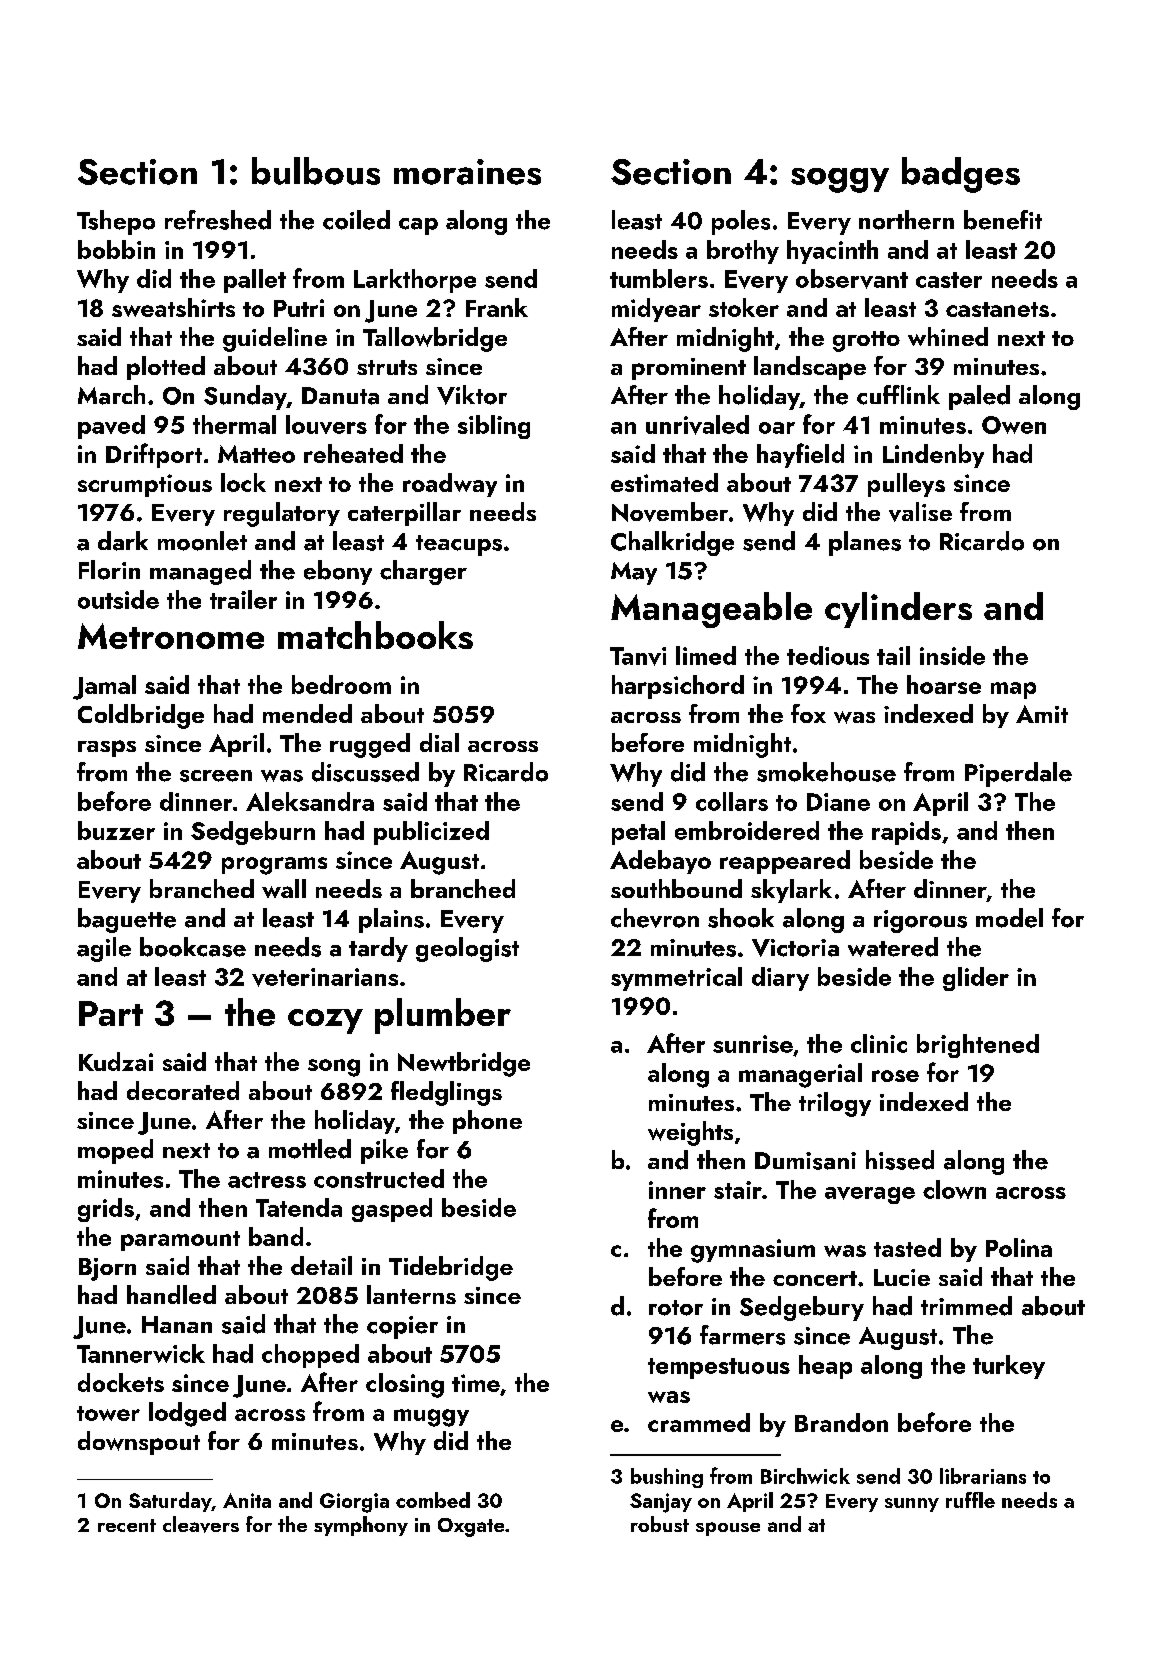 This screenshot has height=1654, width=1165. What do you see at coordinates (1014, 425) in the screenshot?
I see `Owen` at bounding box center [1014, 425].
